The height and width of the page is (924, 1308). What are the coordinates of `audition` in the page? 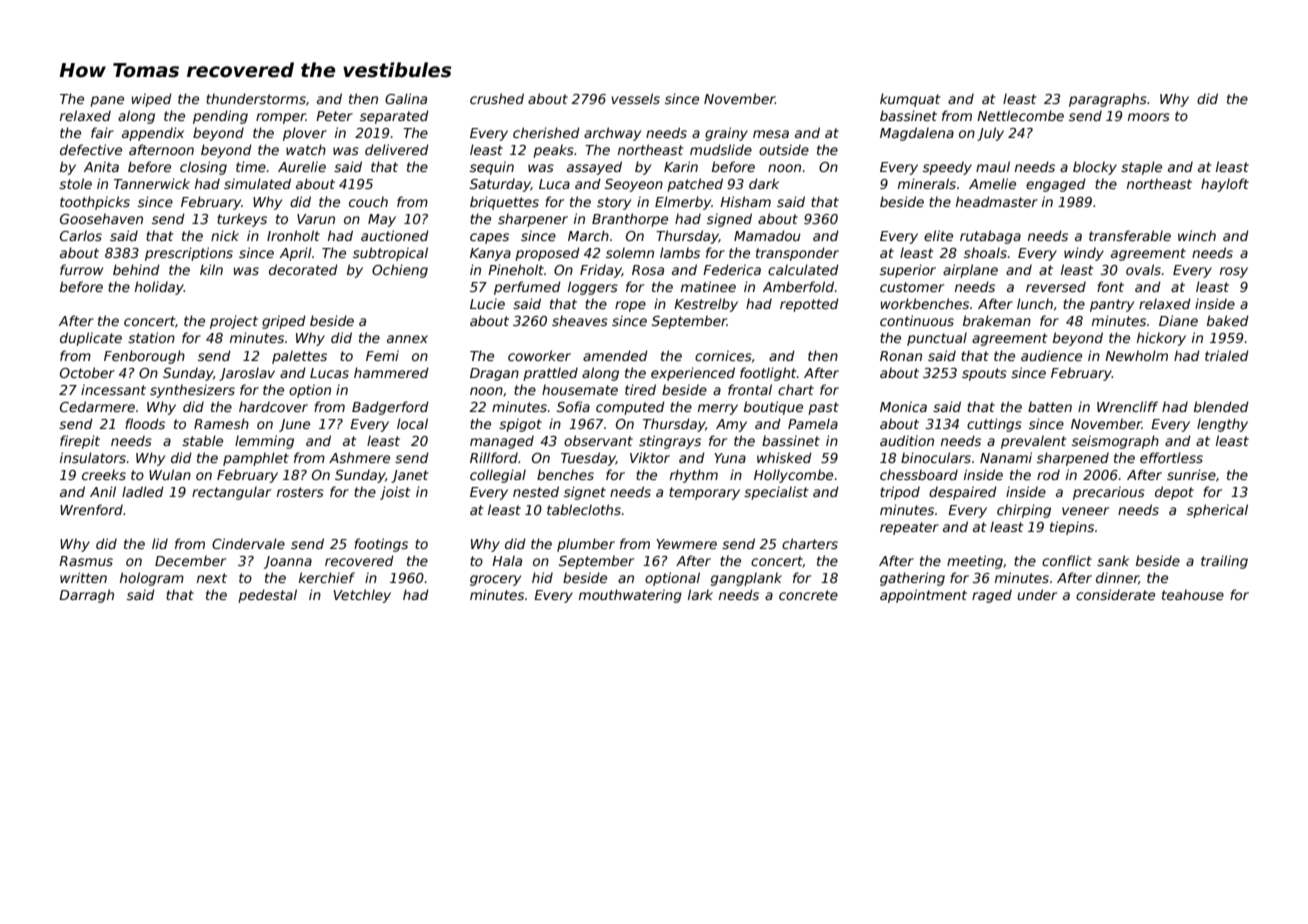 It's located at (907, 440).
